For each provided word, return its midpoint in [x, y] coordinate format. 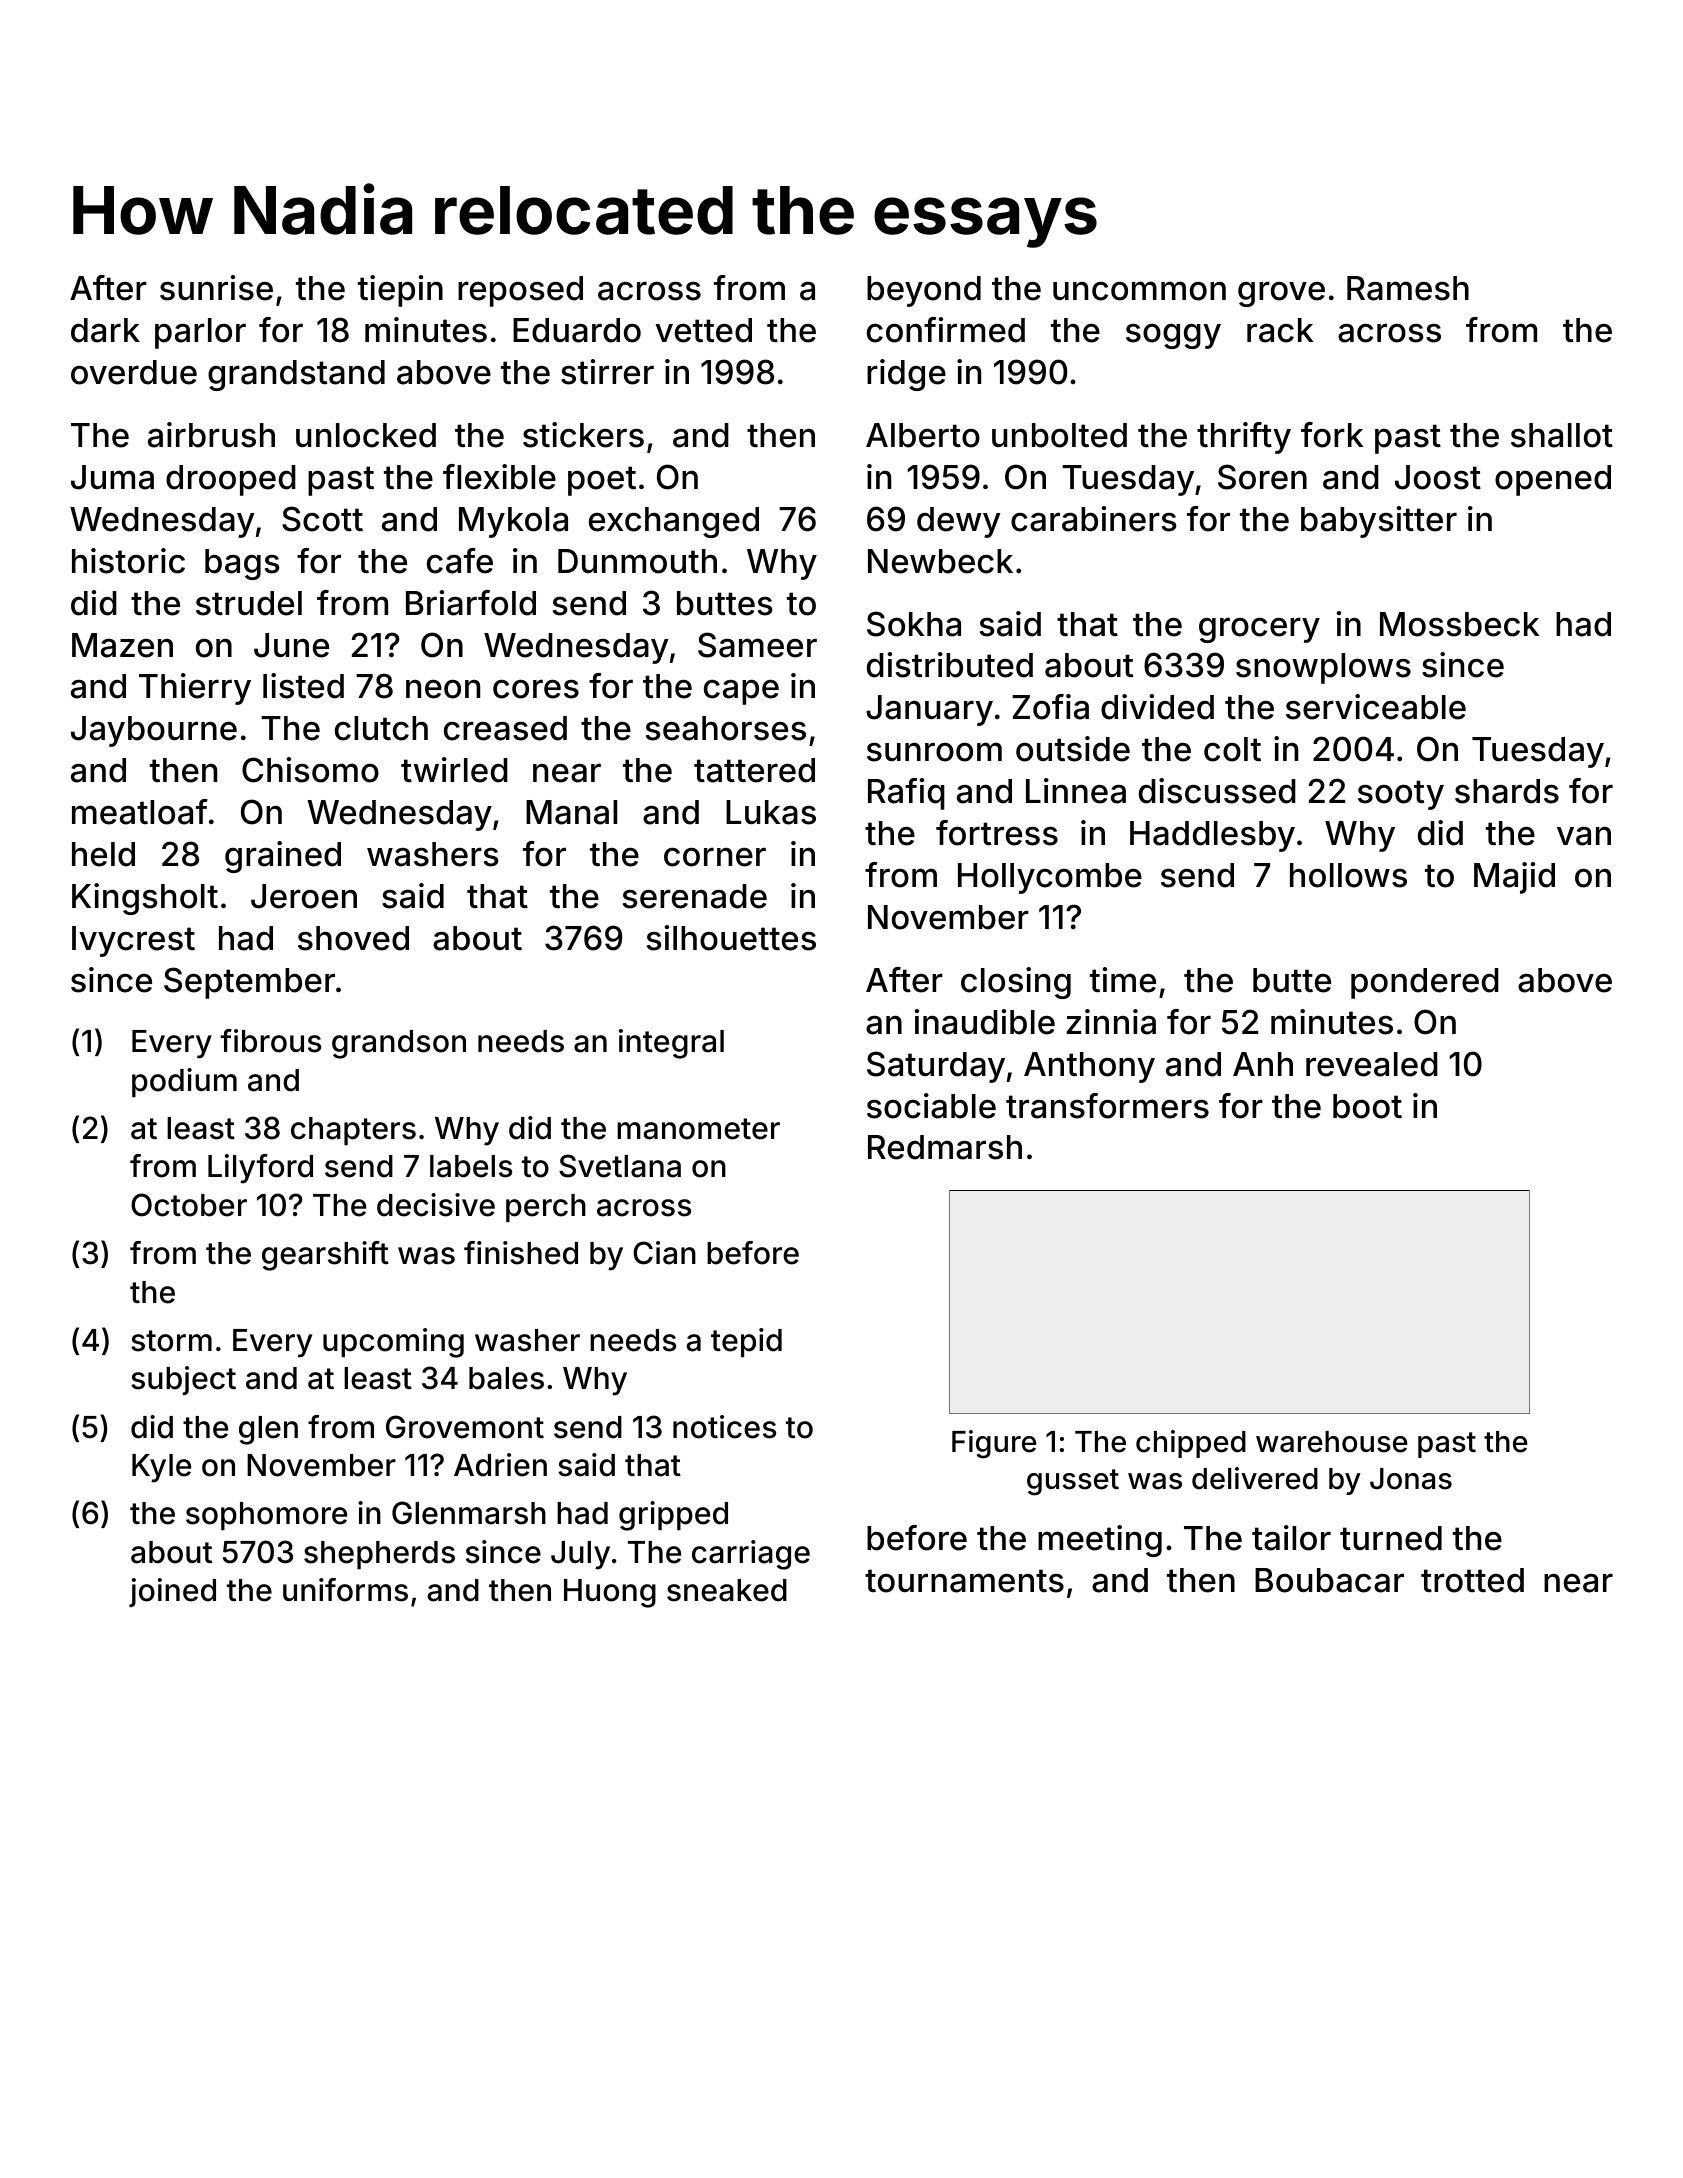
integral [671, 1044]
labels [471, 1166]
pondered [1425, 983]
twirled [454, 770]
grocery [1259, 630]
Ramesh [1408, 288]
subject [183, 1380]
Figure [994, 1444]
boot [1367, 1106]
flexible [499, 477]
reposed [520, 291]
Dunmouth [637, 561]
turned [1391, 1538]
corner [715, 857]
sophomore [266, 1516]
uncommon [1139, 291]
